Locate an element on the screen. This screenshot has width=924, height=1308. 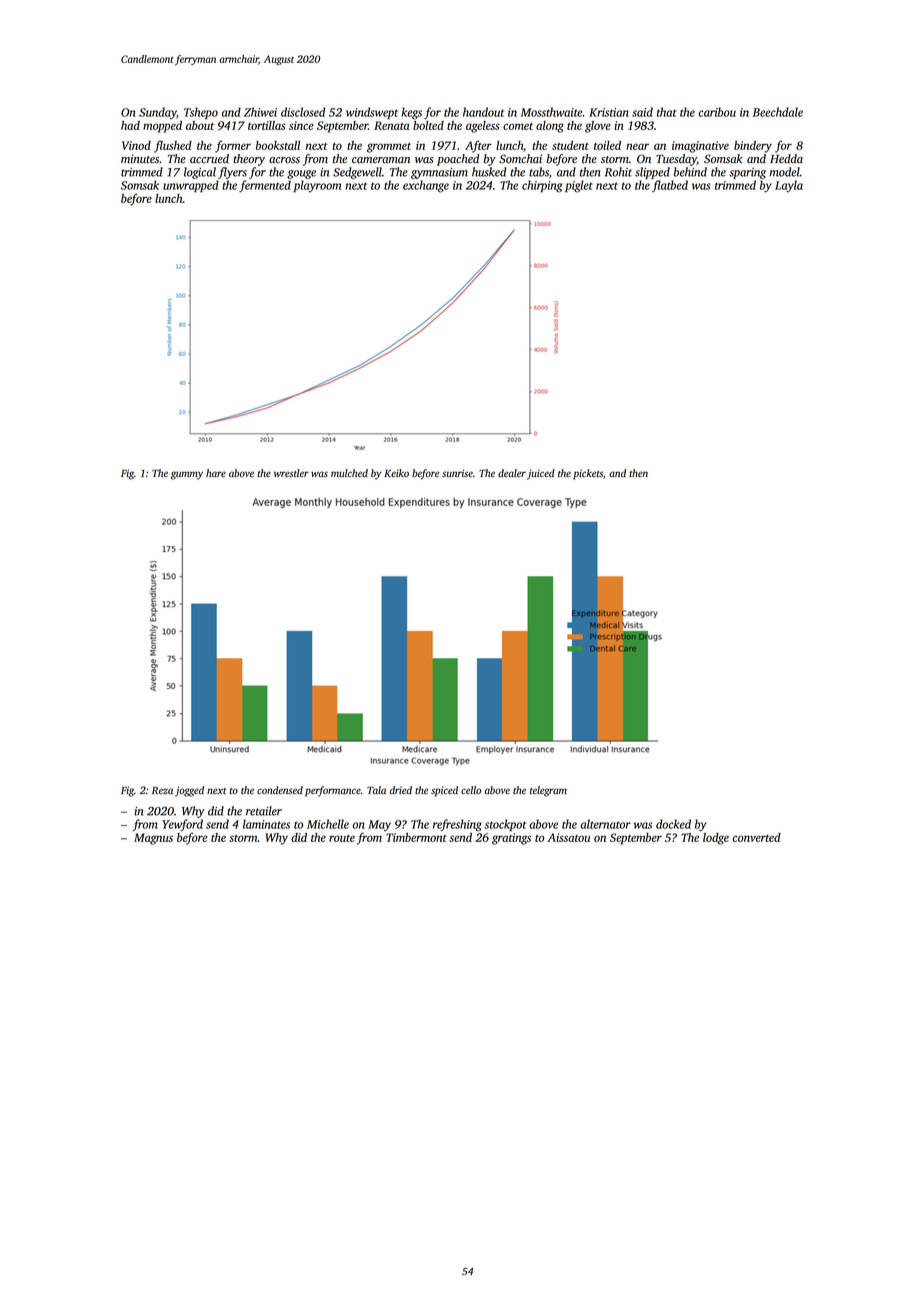
unwrapped is located at coordinates (191, 186).
